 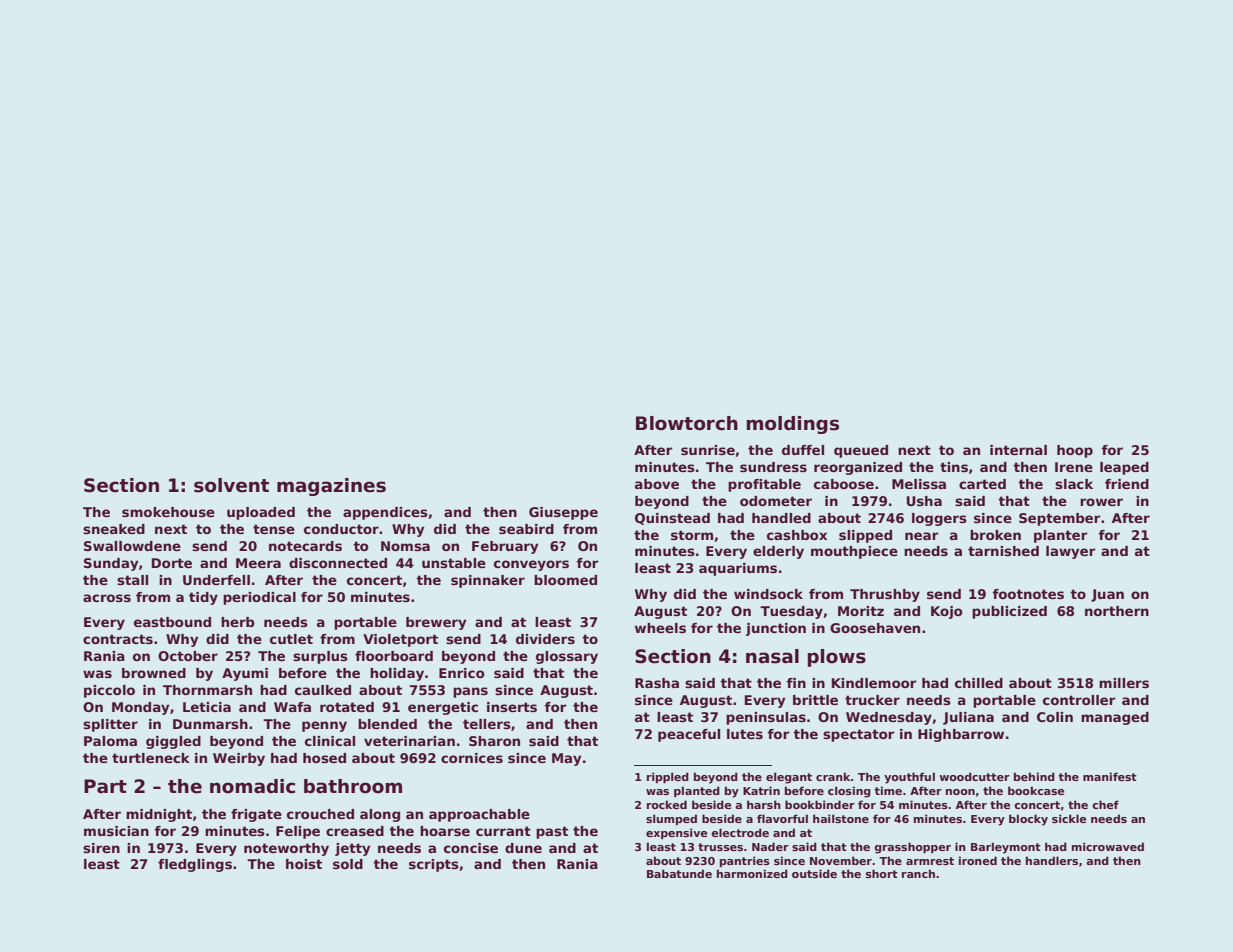 I want to click on concise, so click(x=471, y=848).
